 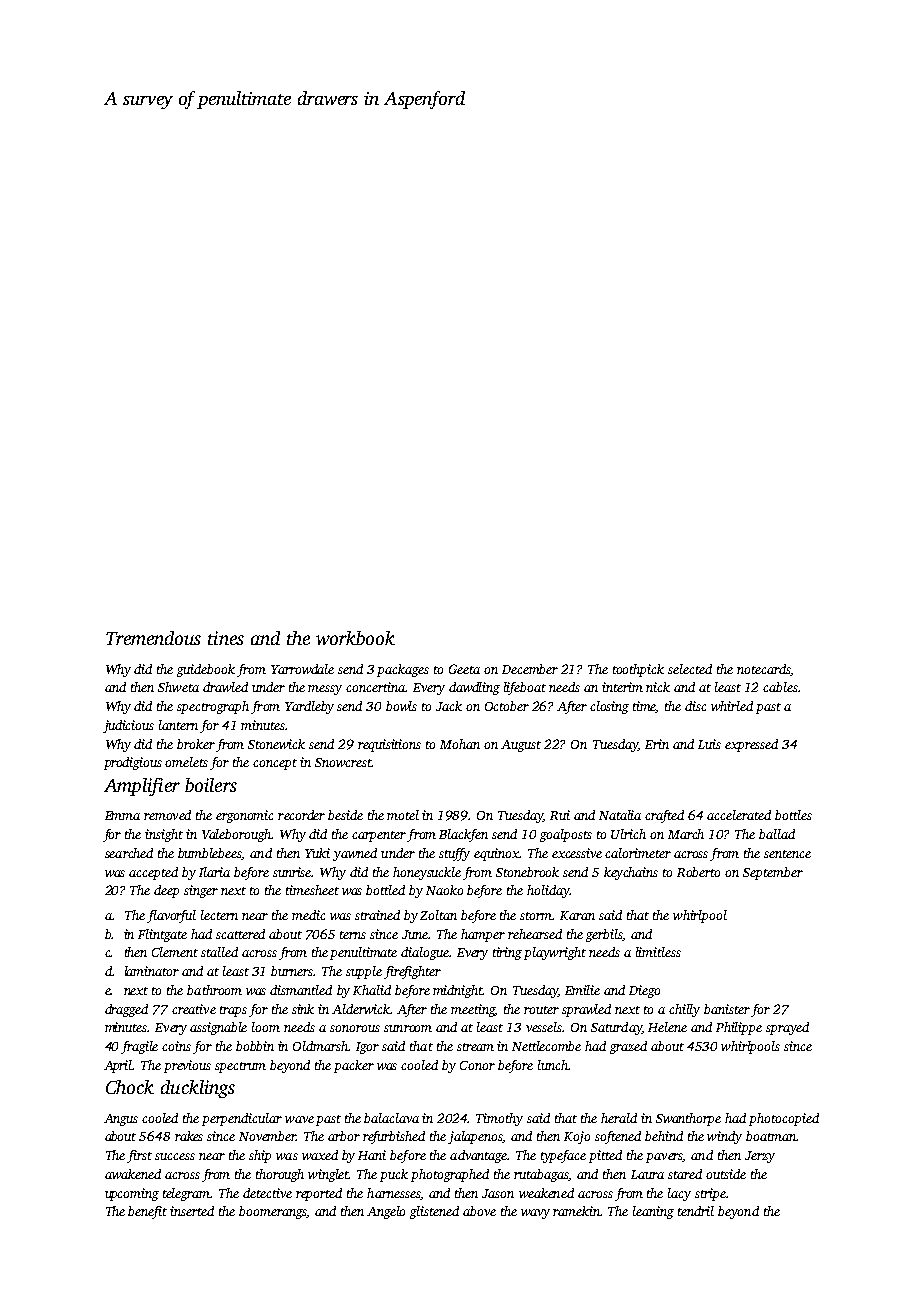 What do you see at coordinates (219, 952) in the image?
I see `stalled` at bounding box center [219, 952].
